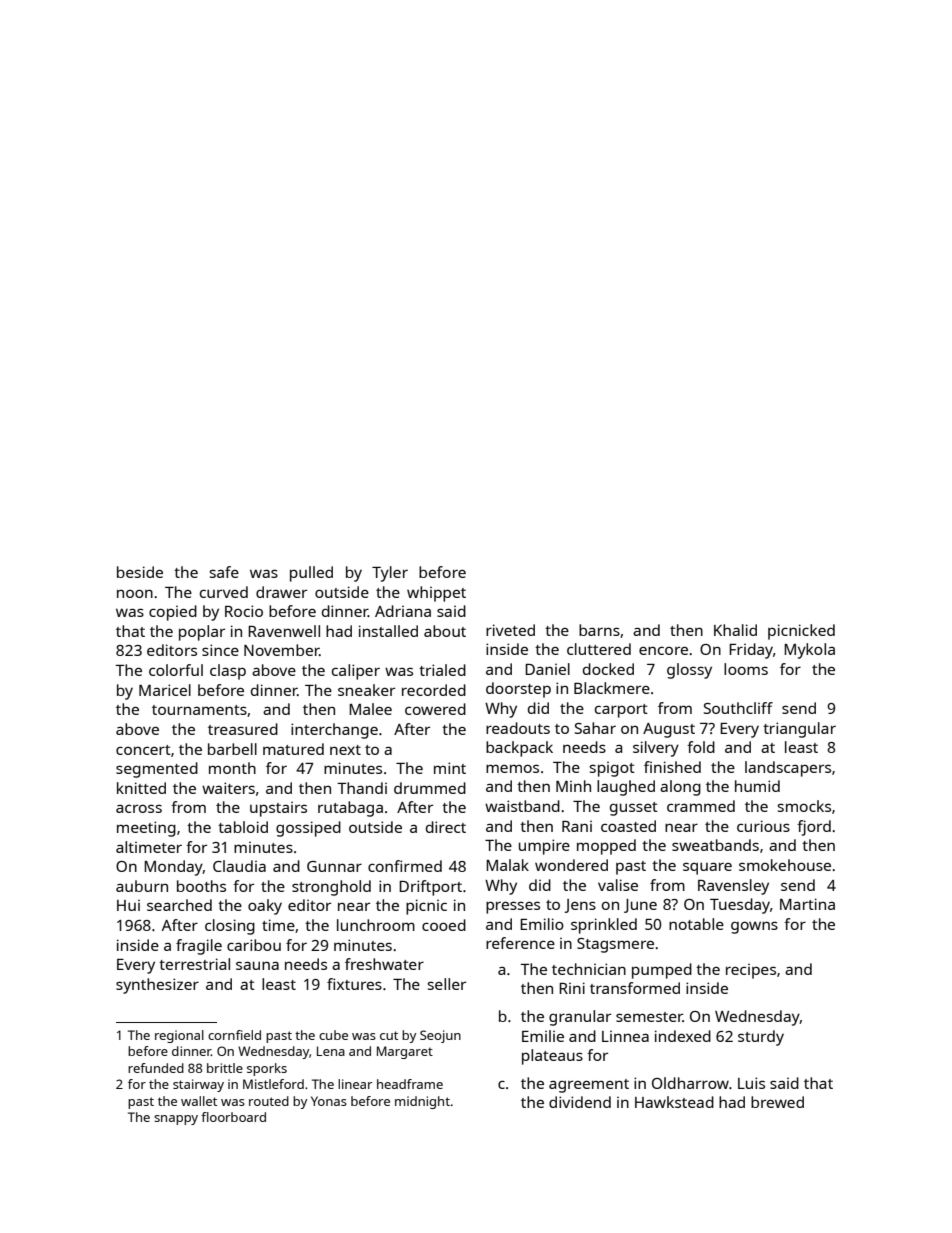 The image size is (952, 1233). Describe the element at coordinates (577, 826) in the screenshot. I see `Rani` at that location.
